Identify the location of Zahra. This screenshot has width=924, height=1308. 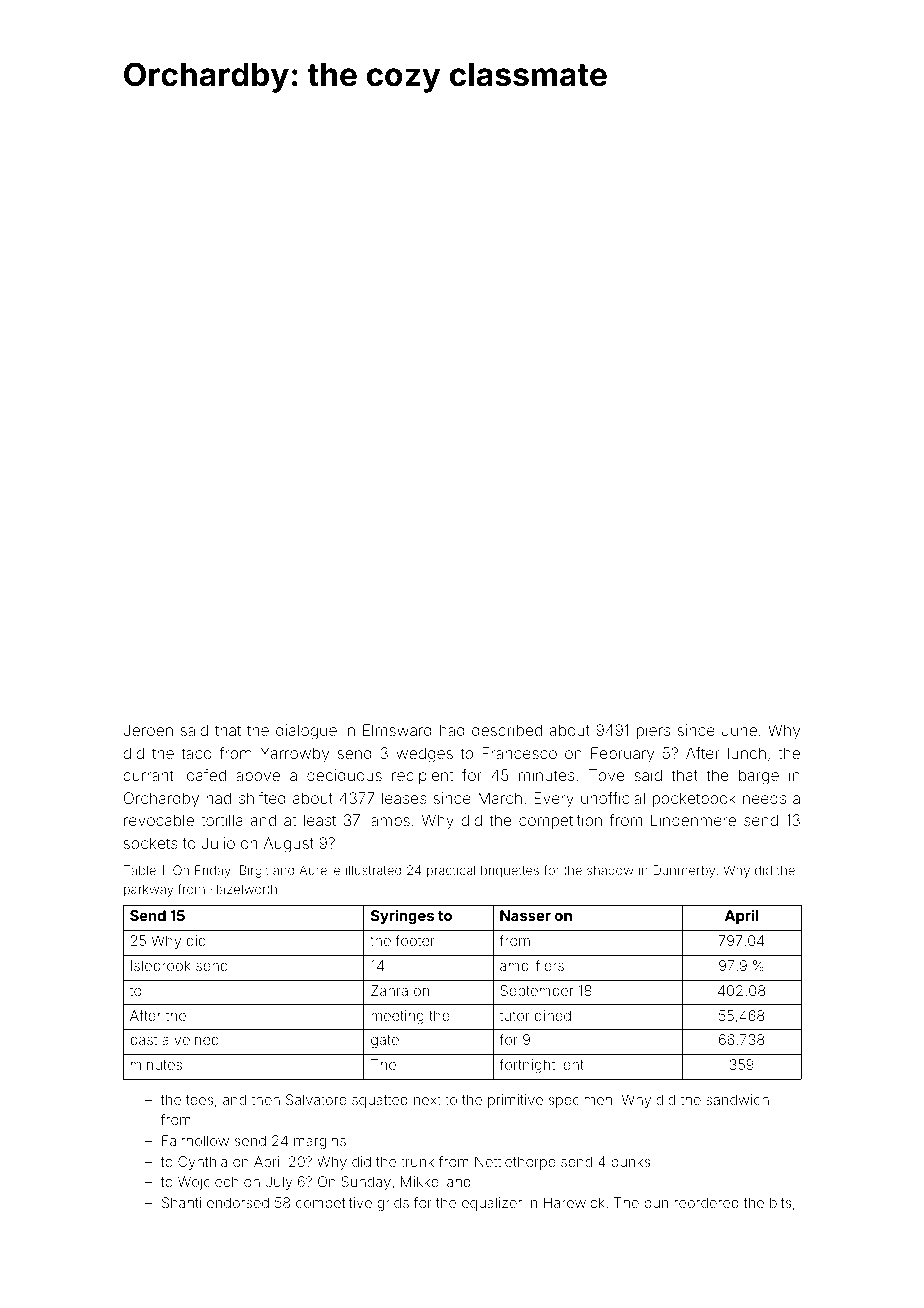
(389, 990).
